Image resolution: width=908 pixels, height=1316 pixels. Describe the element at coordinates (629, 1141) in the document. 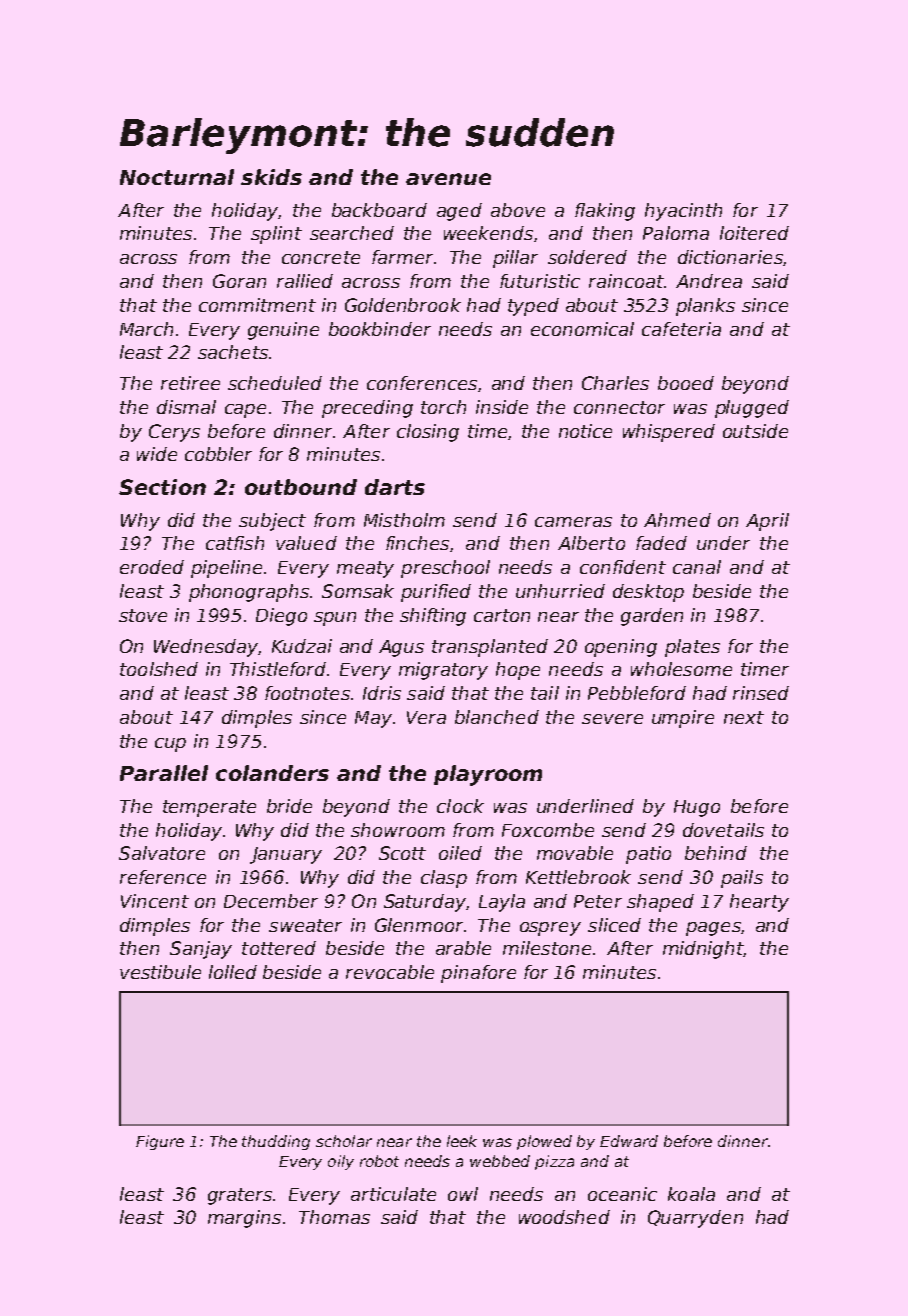

I see `Edward` at that location.
